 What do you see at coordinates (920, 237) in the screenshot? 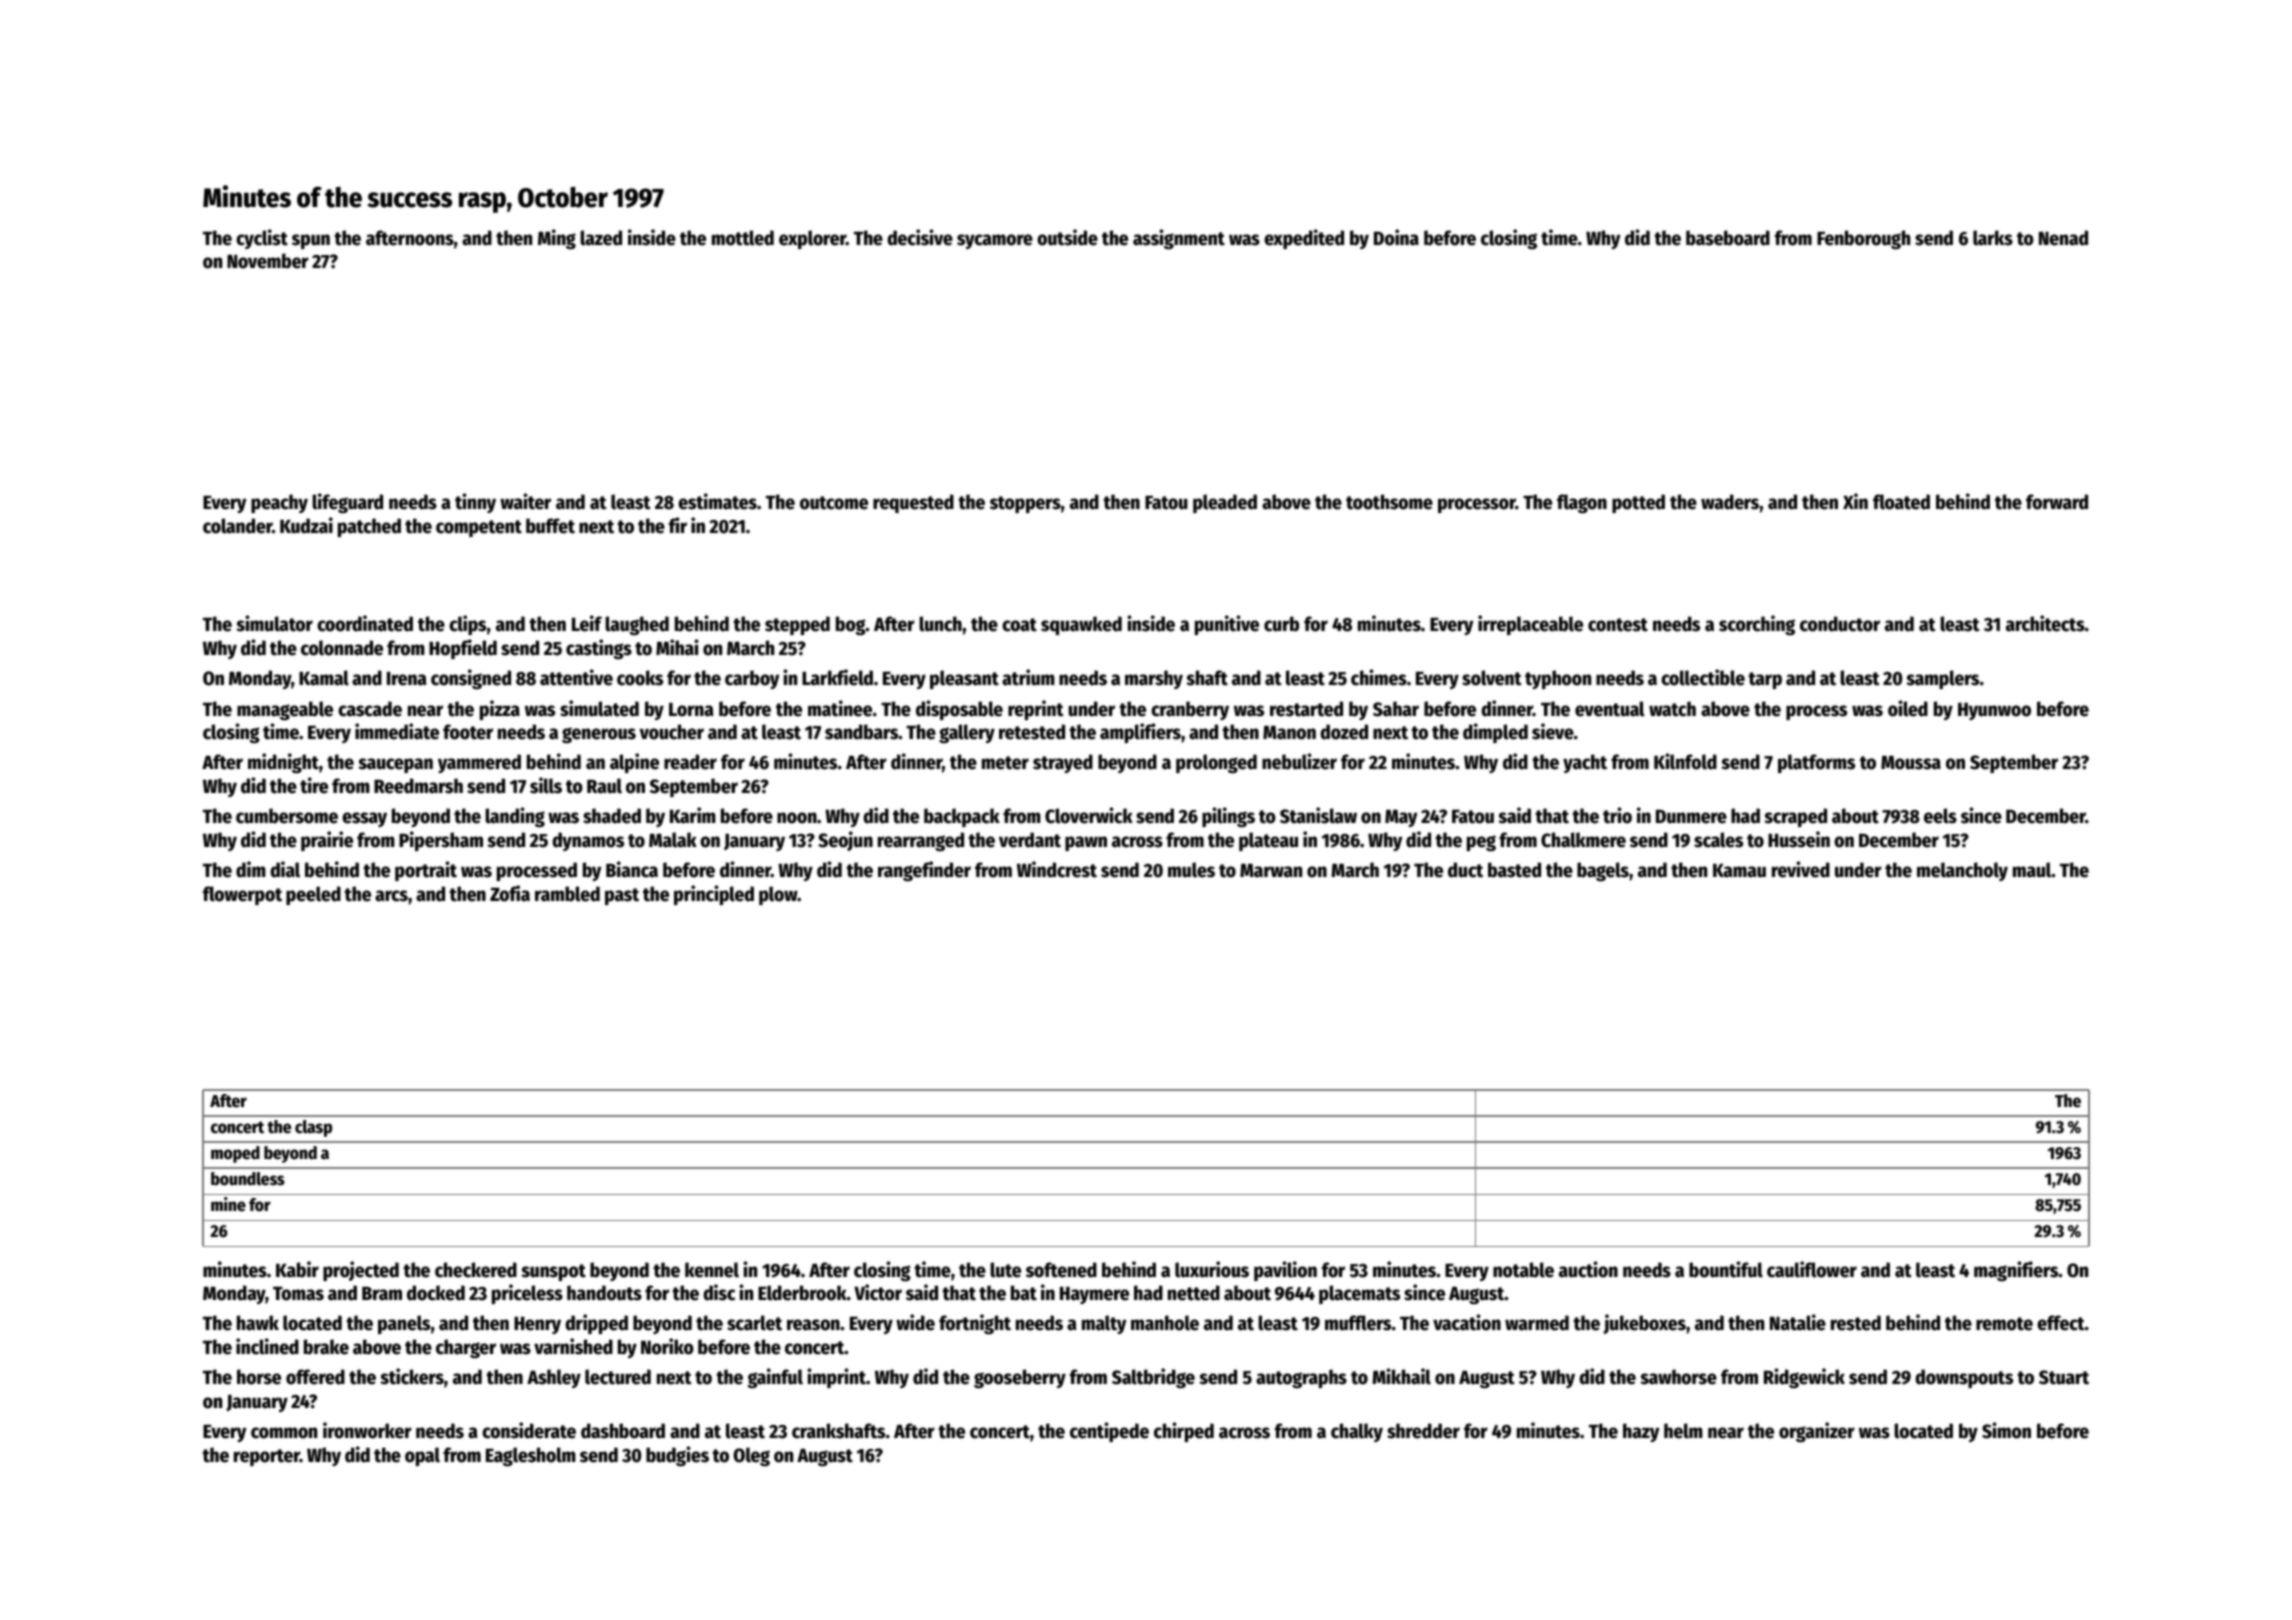
I see `decisive` at bounding box center [920, 237].
